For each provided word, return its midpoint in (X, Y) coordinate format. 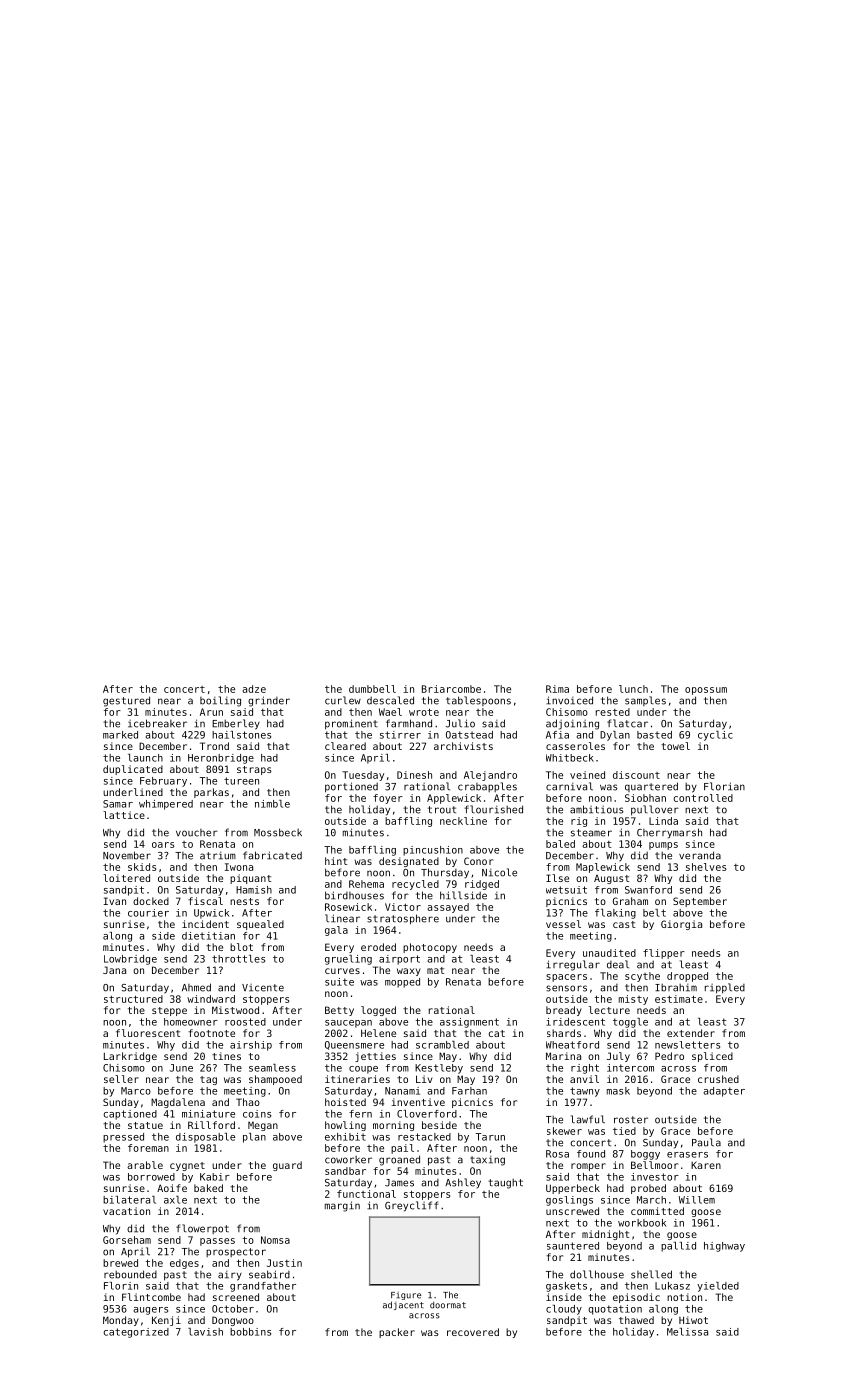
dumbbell (372, 689)
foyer (388, 799)
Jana (114, 970)
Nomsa (275, 1240)
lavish (205, 1332)
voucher (197, 833)
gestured (126, 701)
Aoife (172, 1188)
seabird (269, 1274)
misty (633, 1000)
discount (636, 775)
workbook (642, 1223)
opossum (706, 691)
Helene (378, 1033)
